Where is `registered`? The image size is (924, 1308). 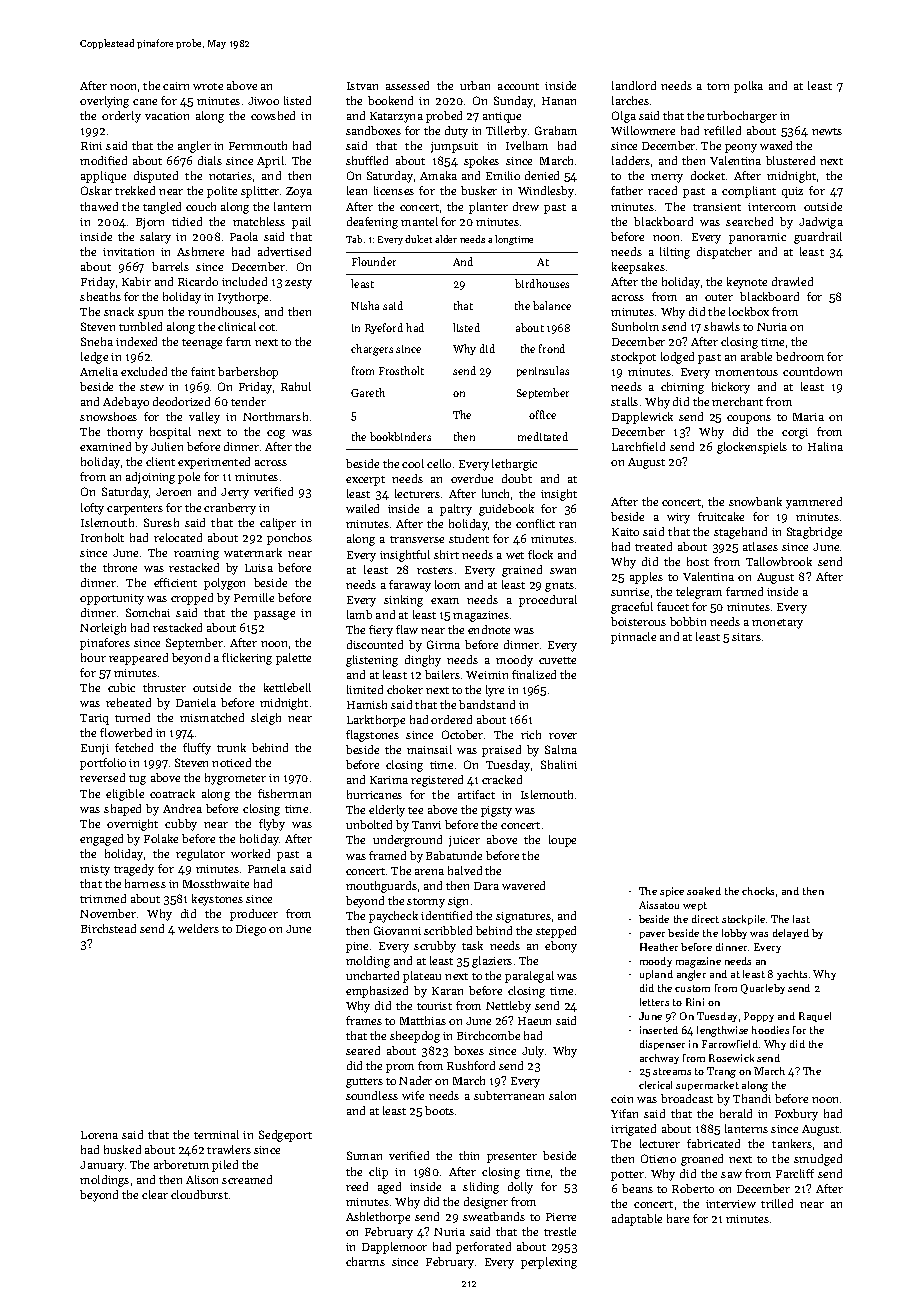 registered is located at coordinates (437, 781).
